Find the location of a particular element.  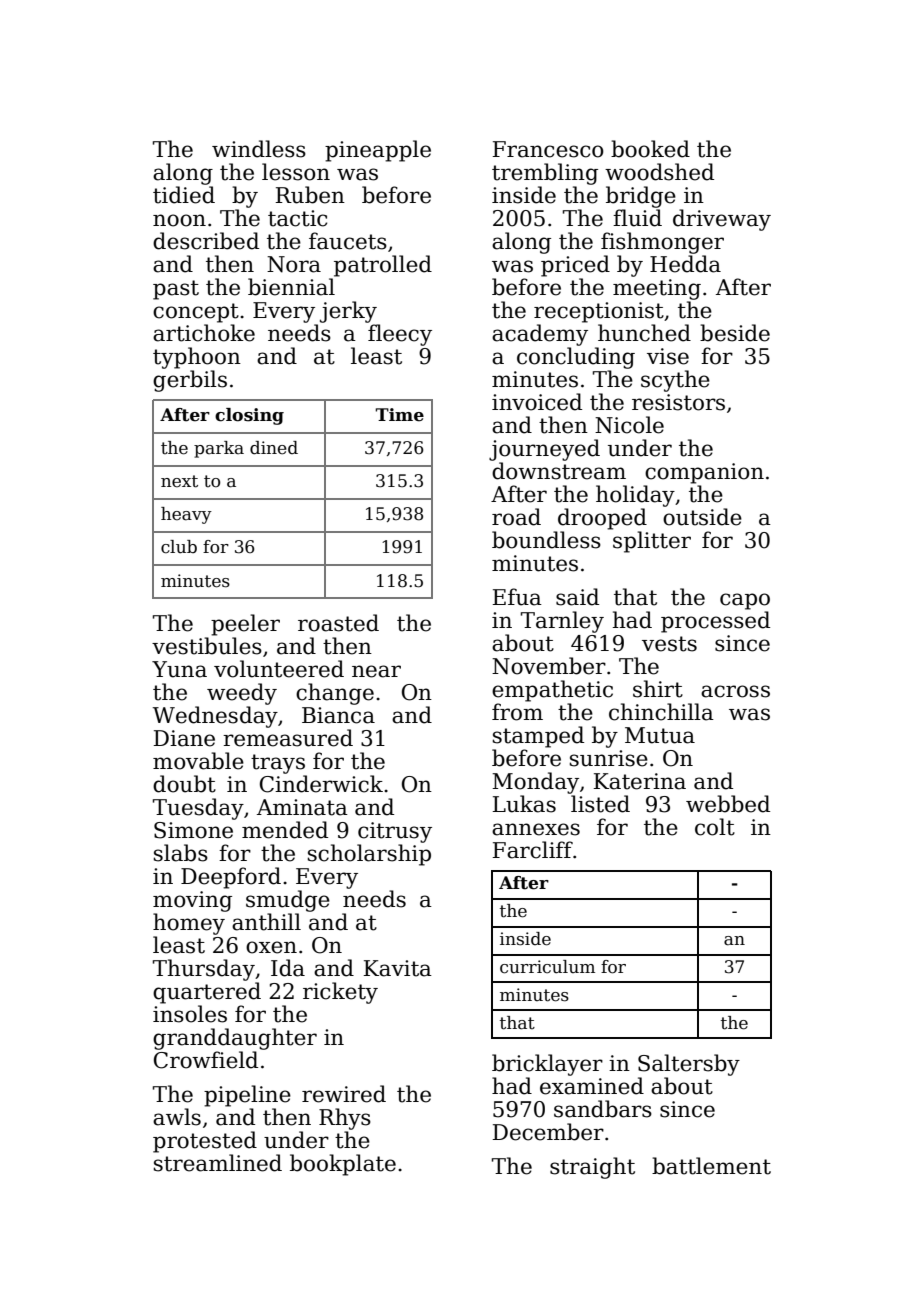

Cinderwick is located at coordinates (321, 784).
